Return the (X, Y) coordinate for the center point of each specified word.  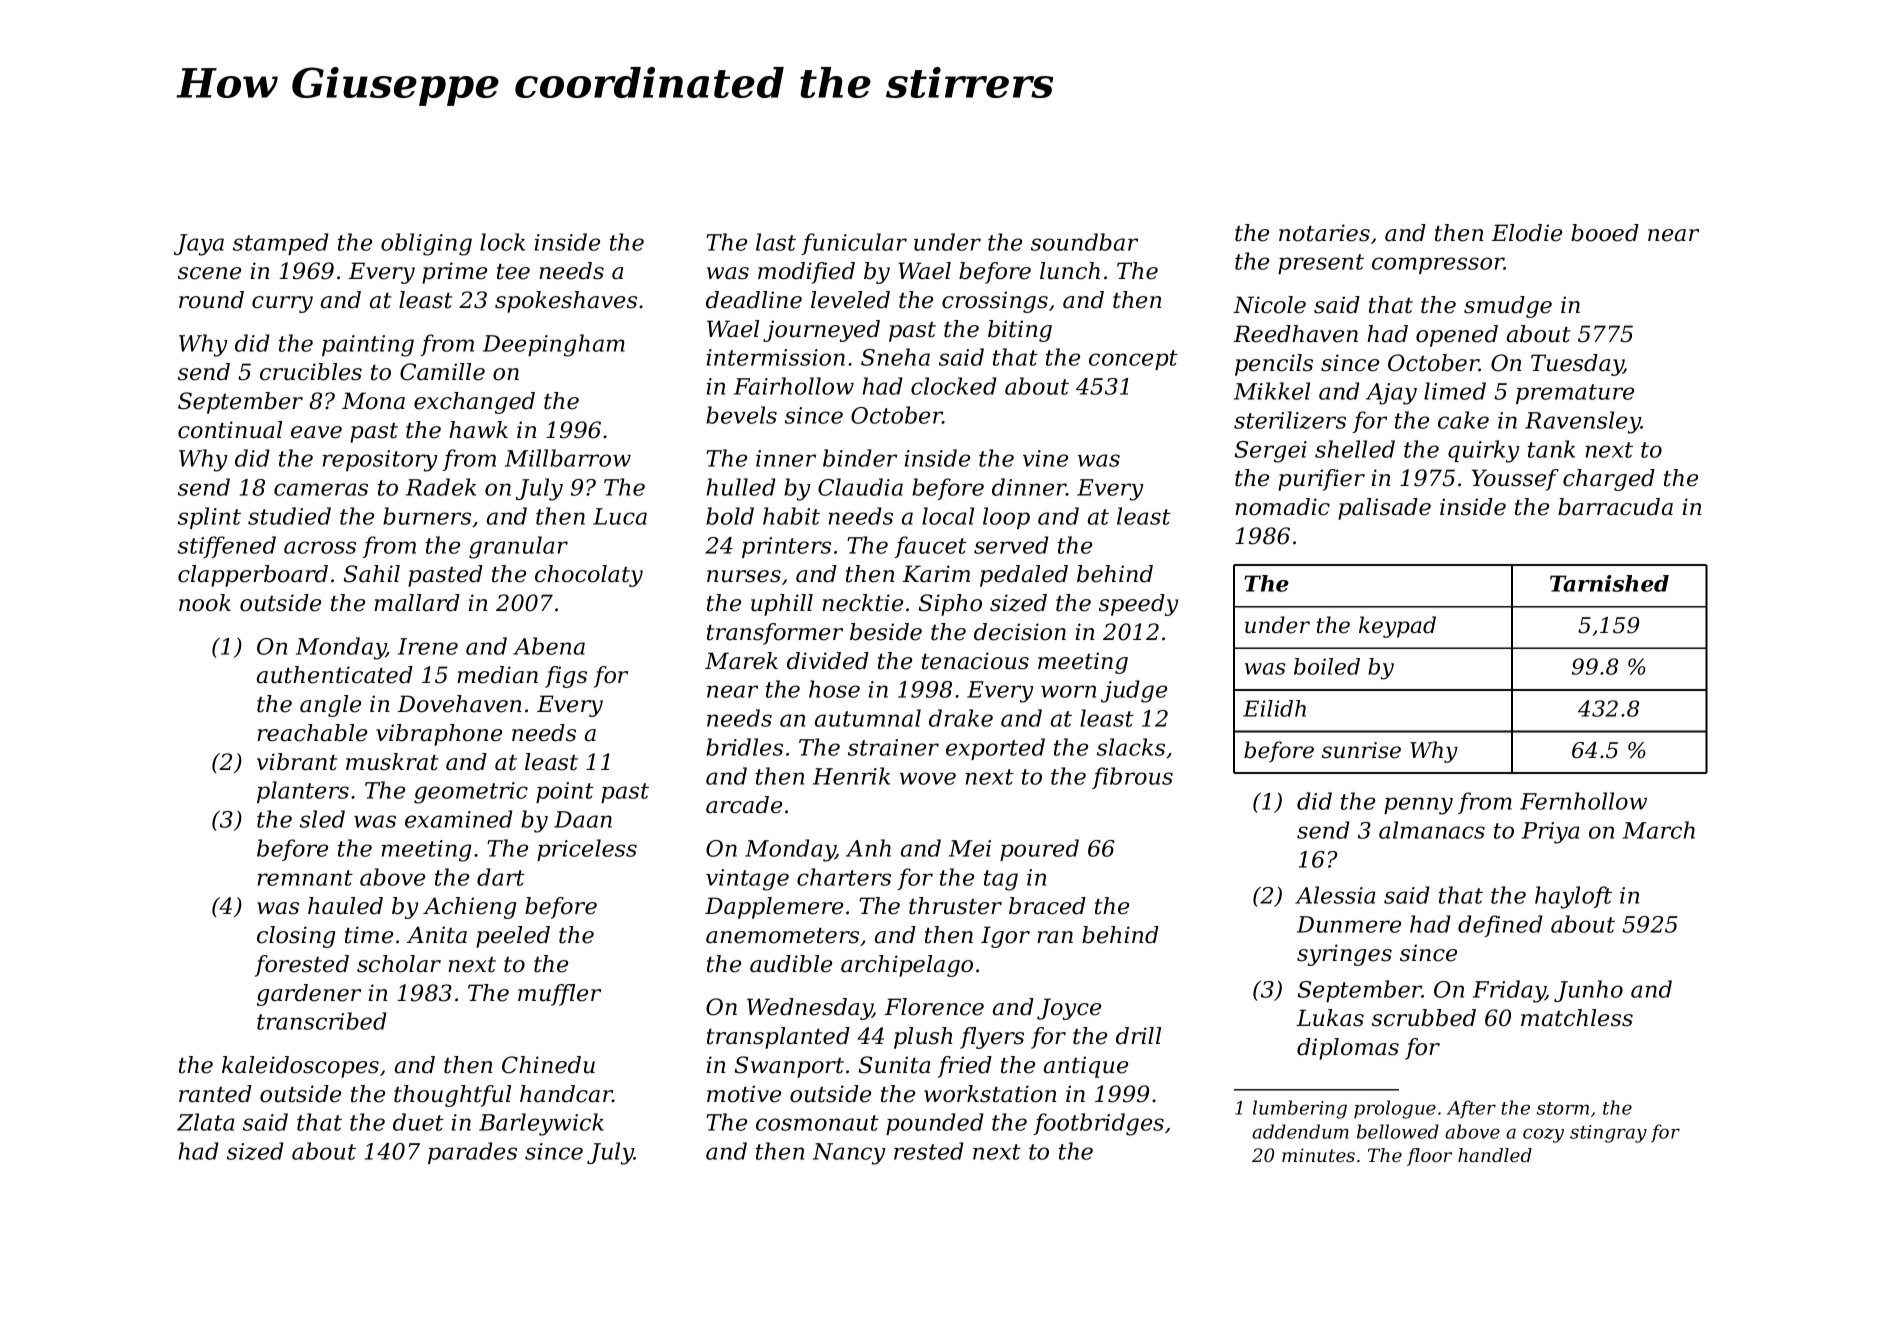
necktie (862, 603)
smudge (1508, 307)
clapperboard (253, 576)
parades (472, 1153)
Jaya (199, 245)
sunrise (1361, 750)
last (776, 242)
